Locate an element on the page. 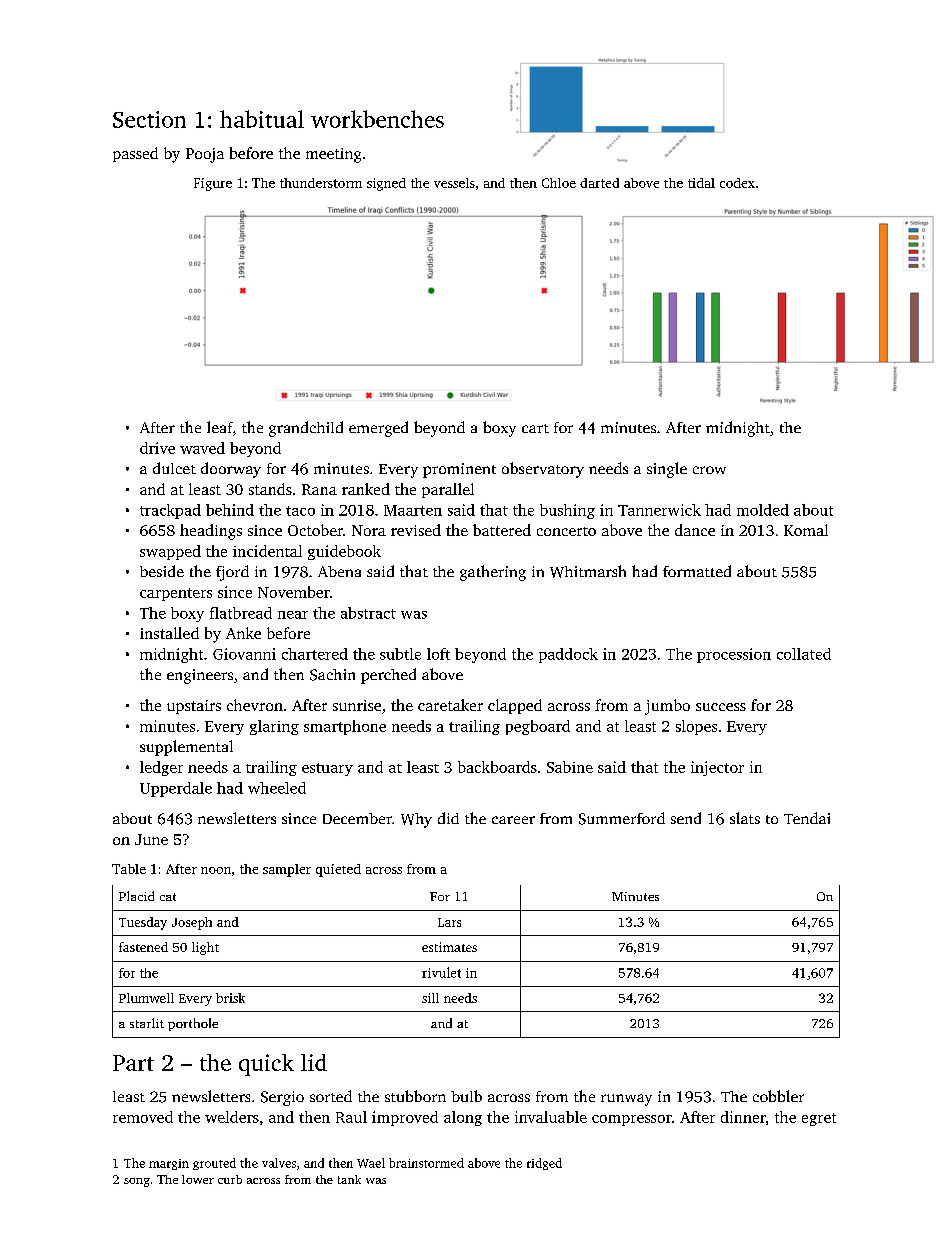 The width and height of the page is (952, 1233). meeting is located at coordinates (333, 155).
